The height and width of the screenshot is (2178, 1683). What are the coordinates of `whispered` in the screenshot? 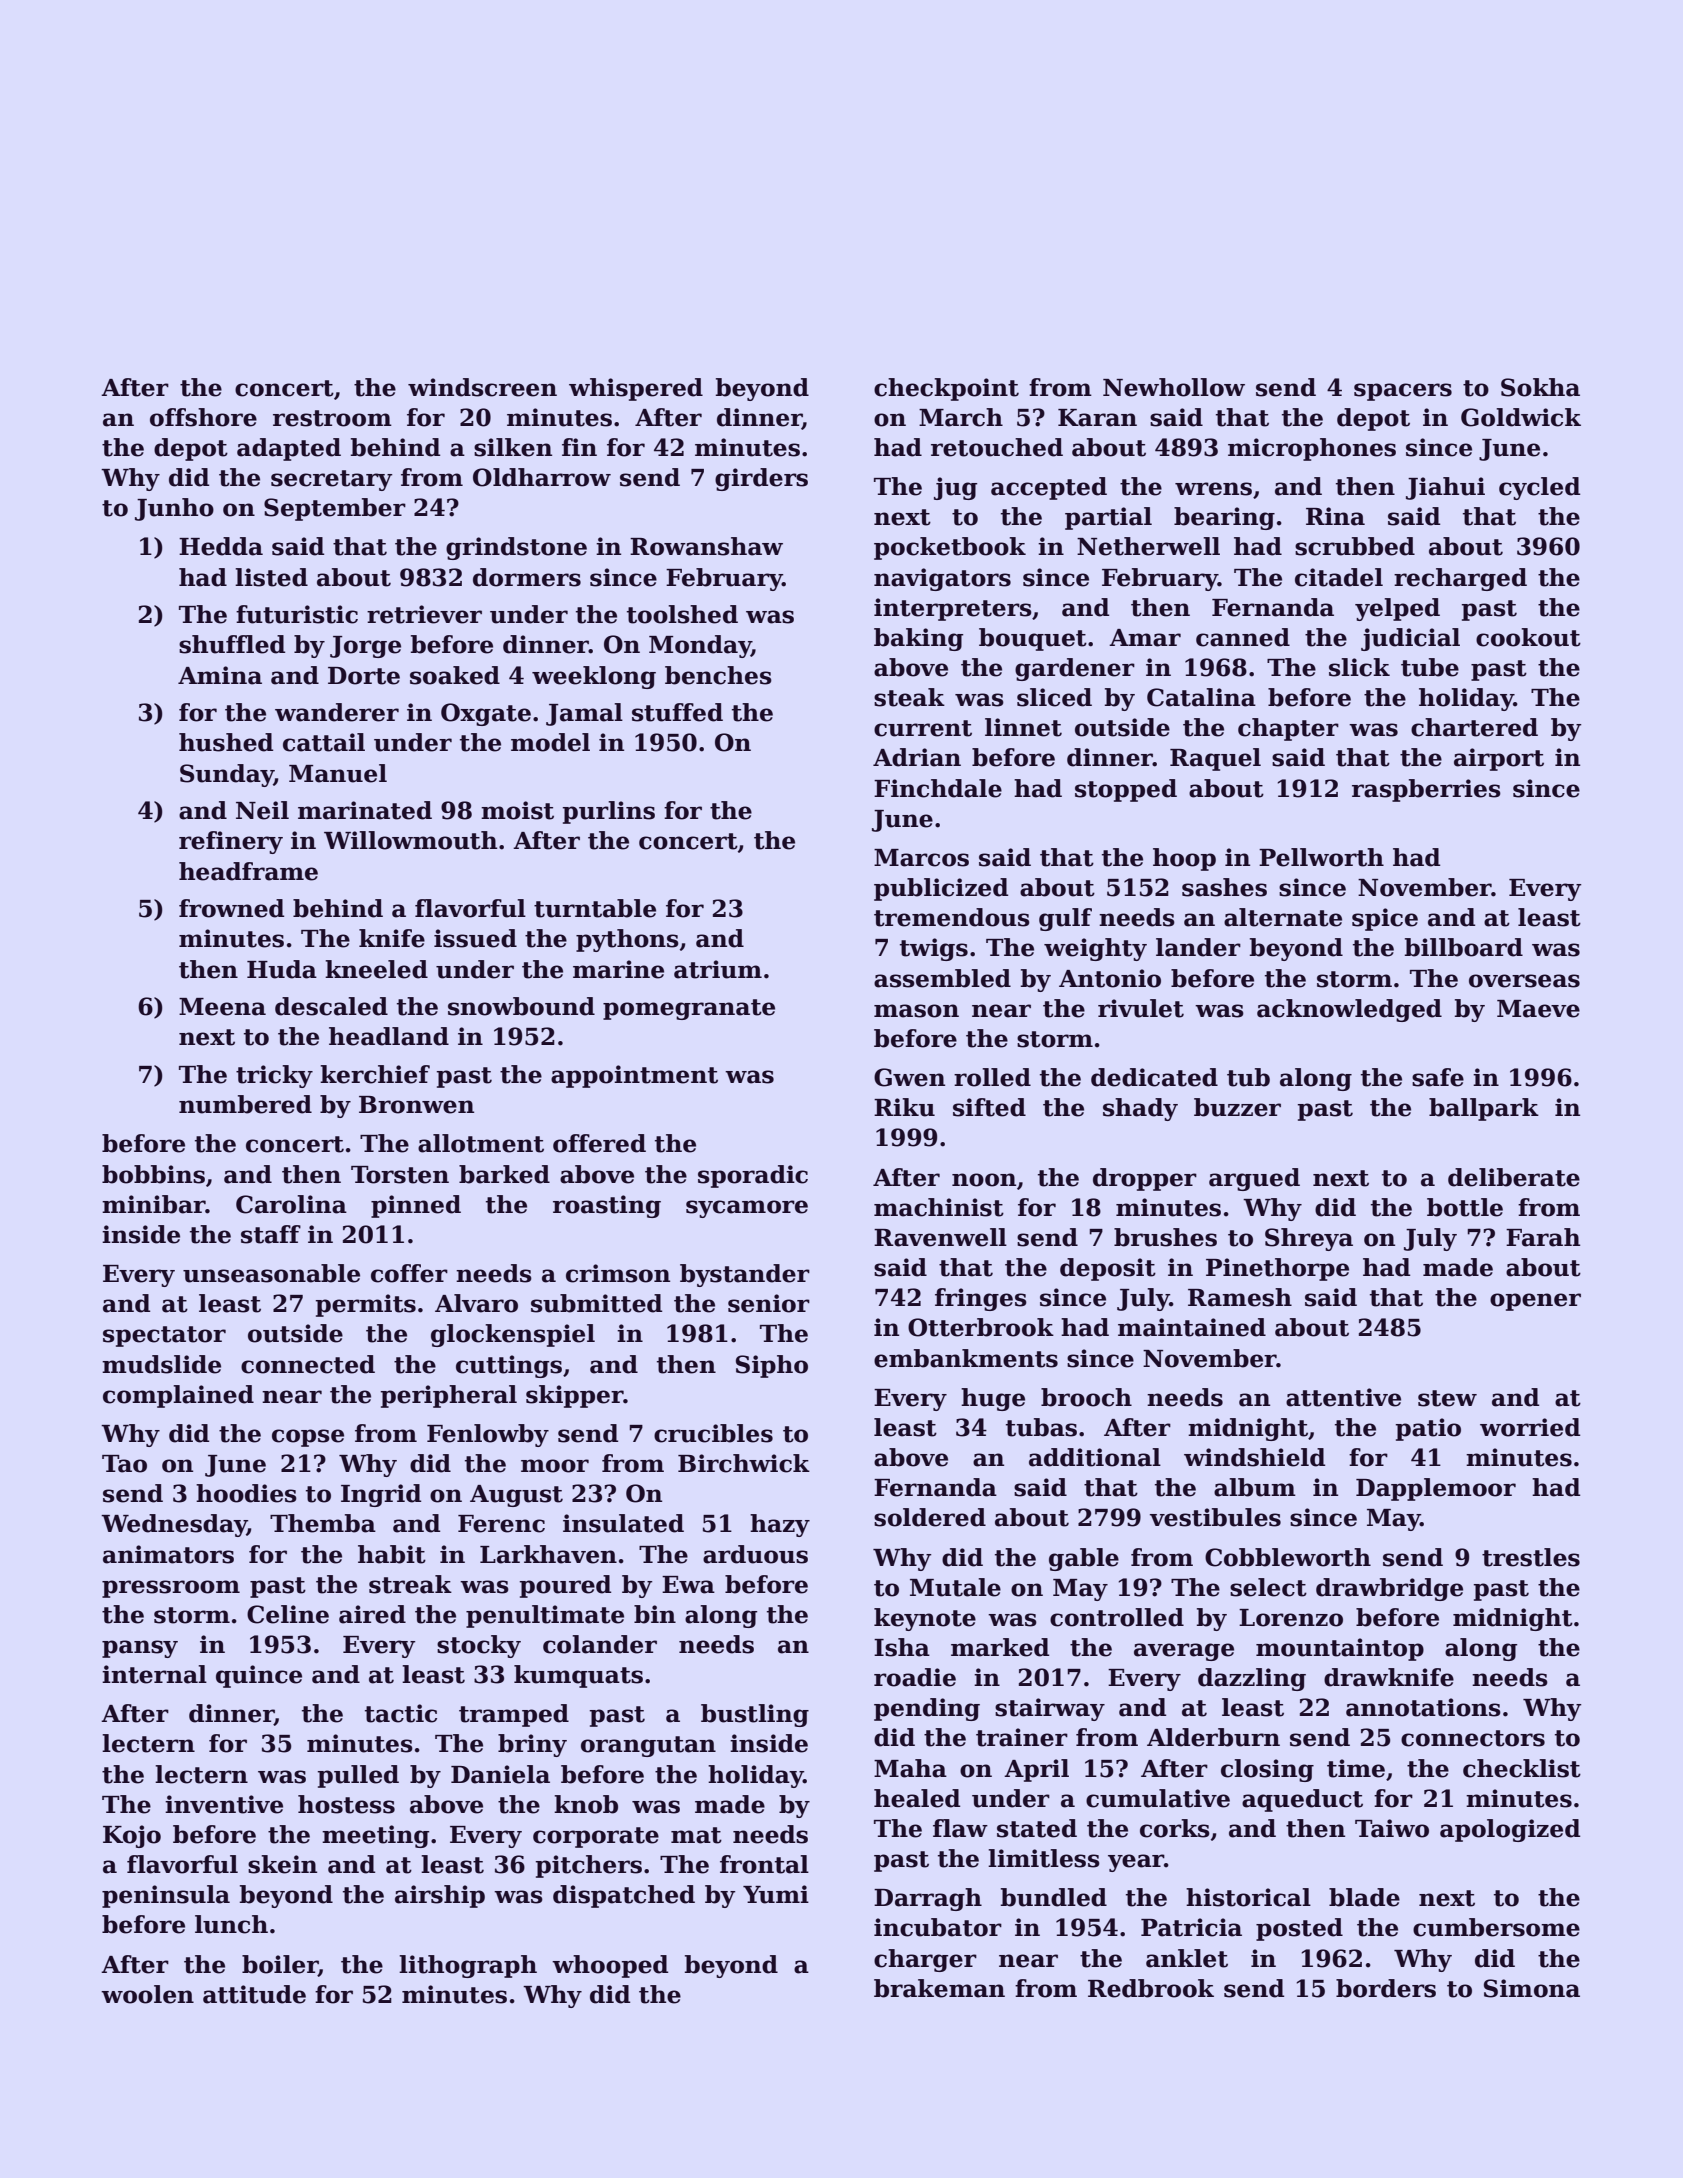 It's located at (636, 389).
